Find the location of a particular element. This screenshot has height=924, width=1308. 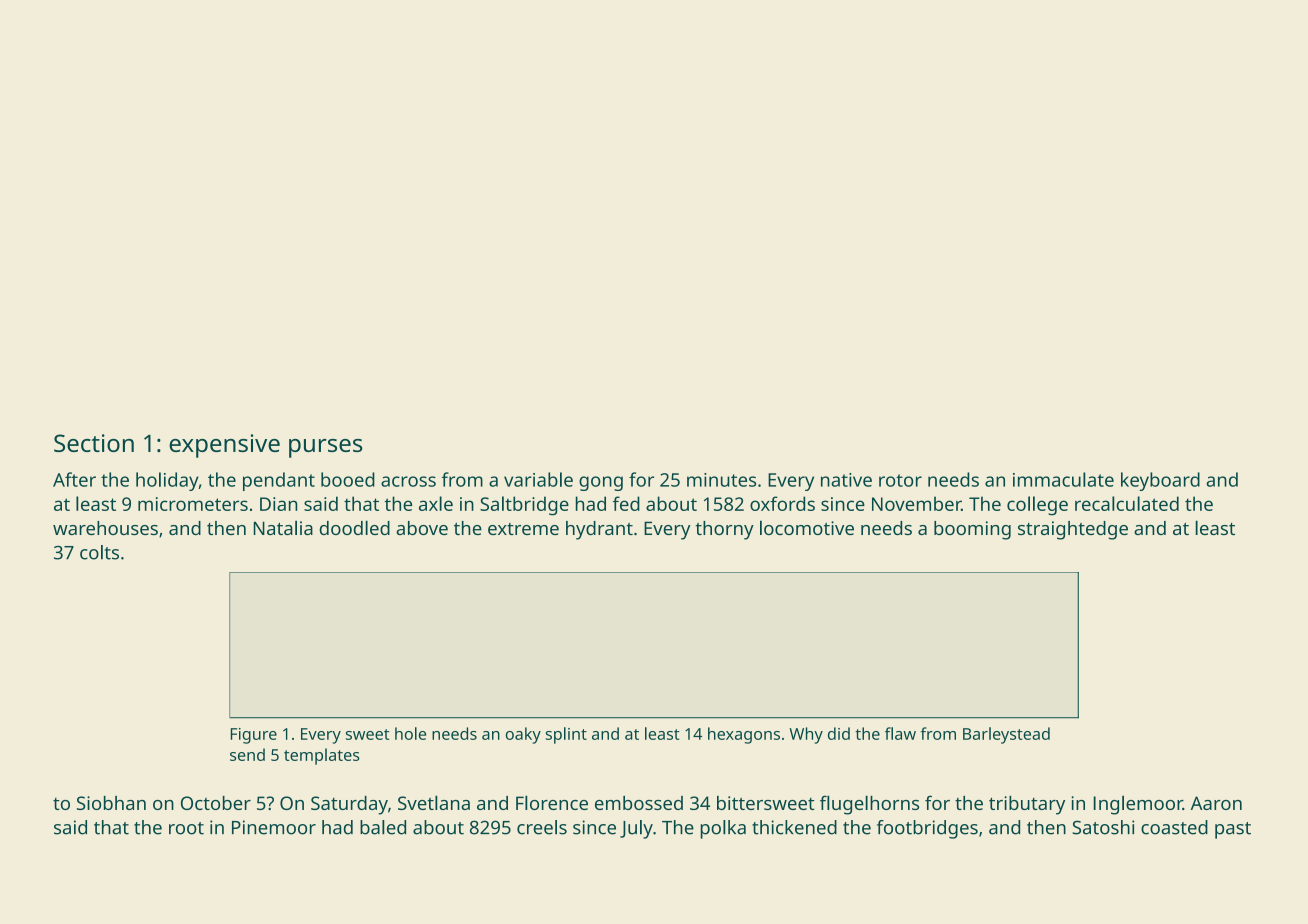

Pinemoor is located at coordinates (274, 827).
